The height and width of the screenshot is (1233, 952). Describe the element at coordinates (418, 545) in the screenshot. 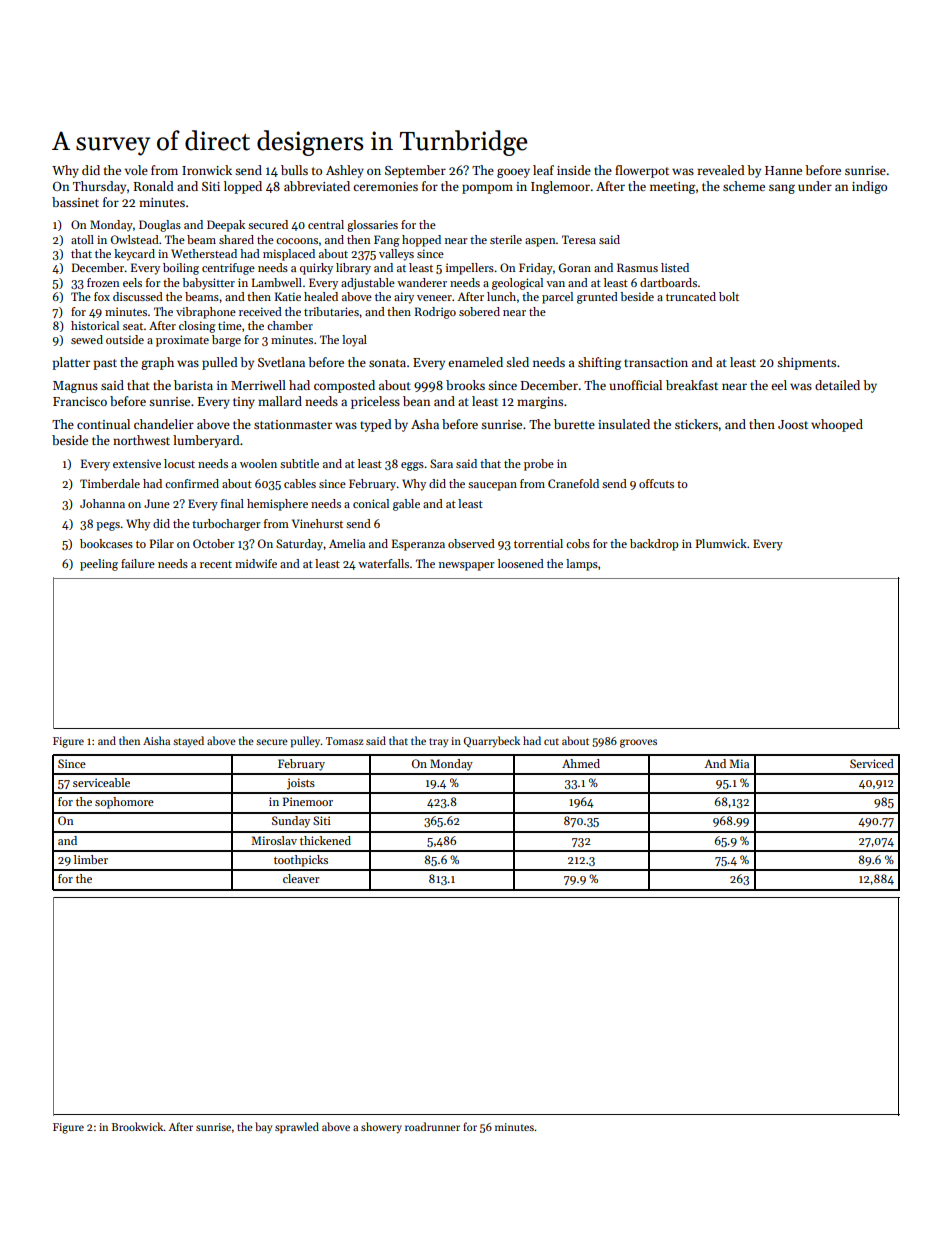

I see `Esperanza` at that location.
